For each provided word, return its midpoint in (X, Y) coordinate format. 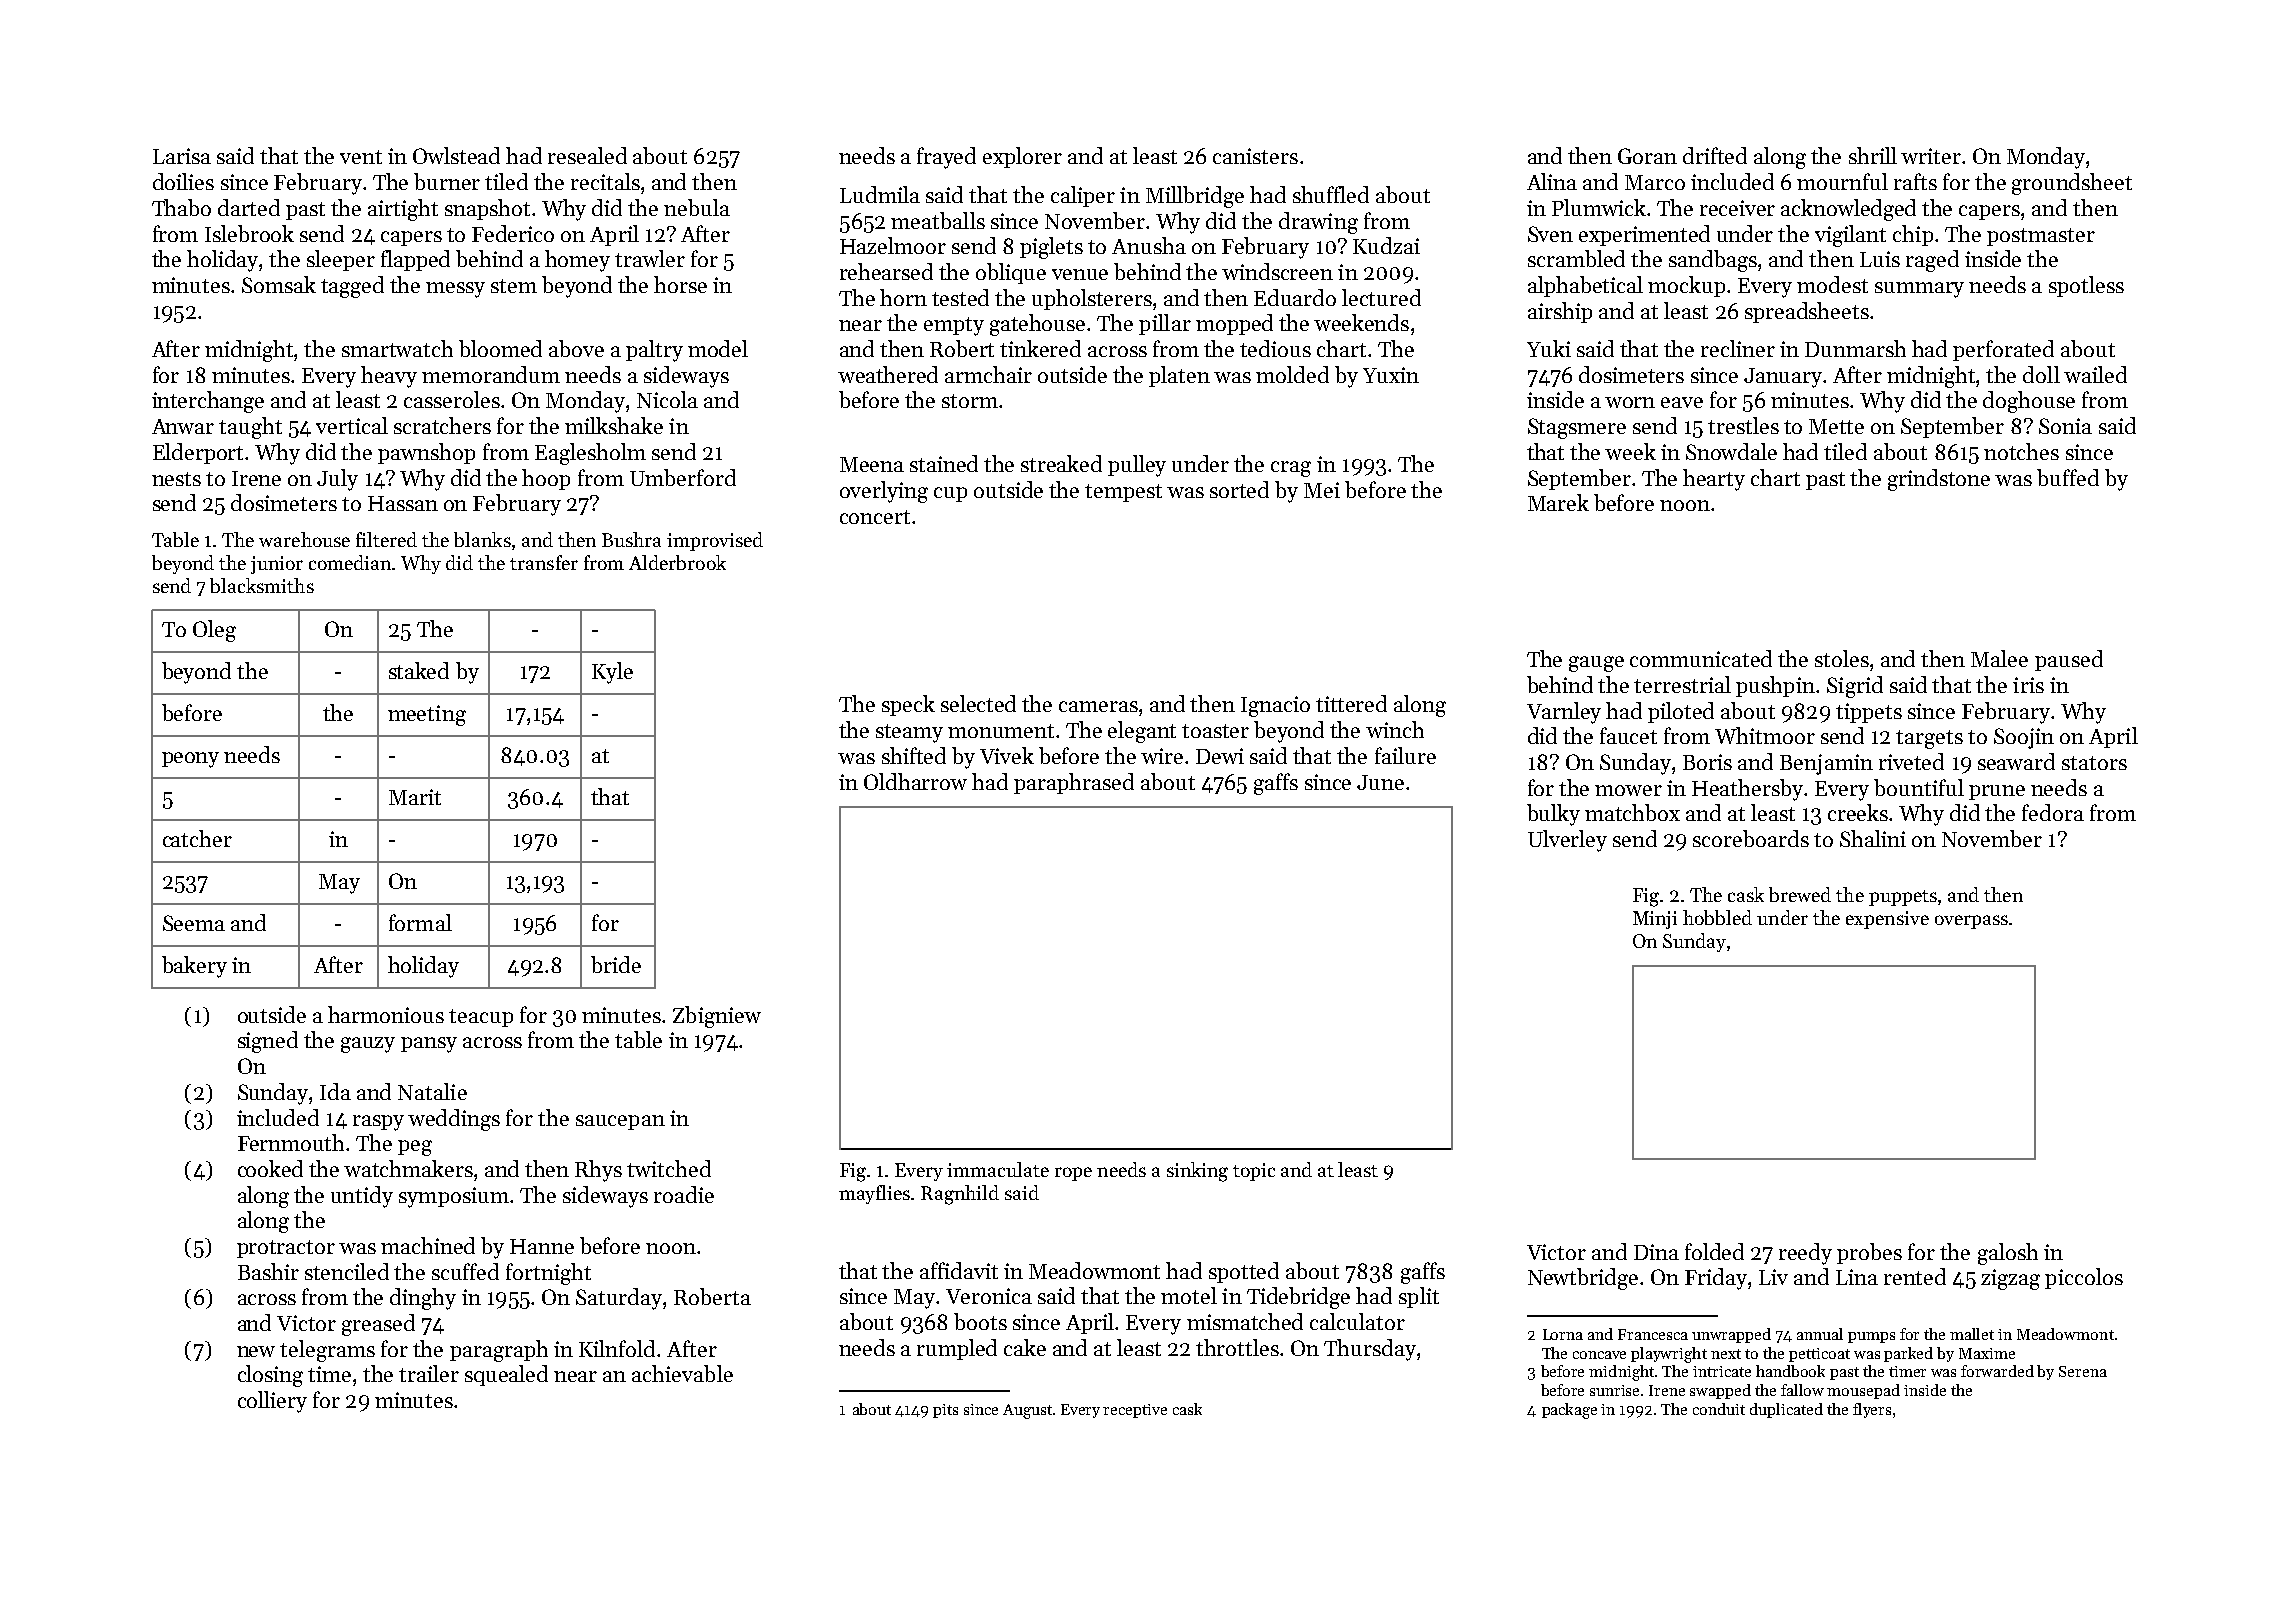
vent (361, 157)
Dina (1656, 1252)
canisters (1255, 156)
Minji (1655, 920)
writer (1931, 156)
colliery (272, 1402)
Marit (415, 797)
